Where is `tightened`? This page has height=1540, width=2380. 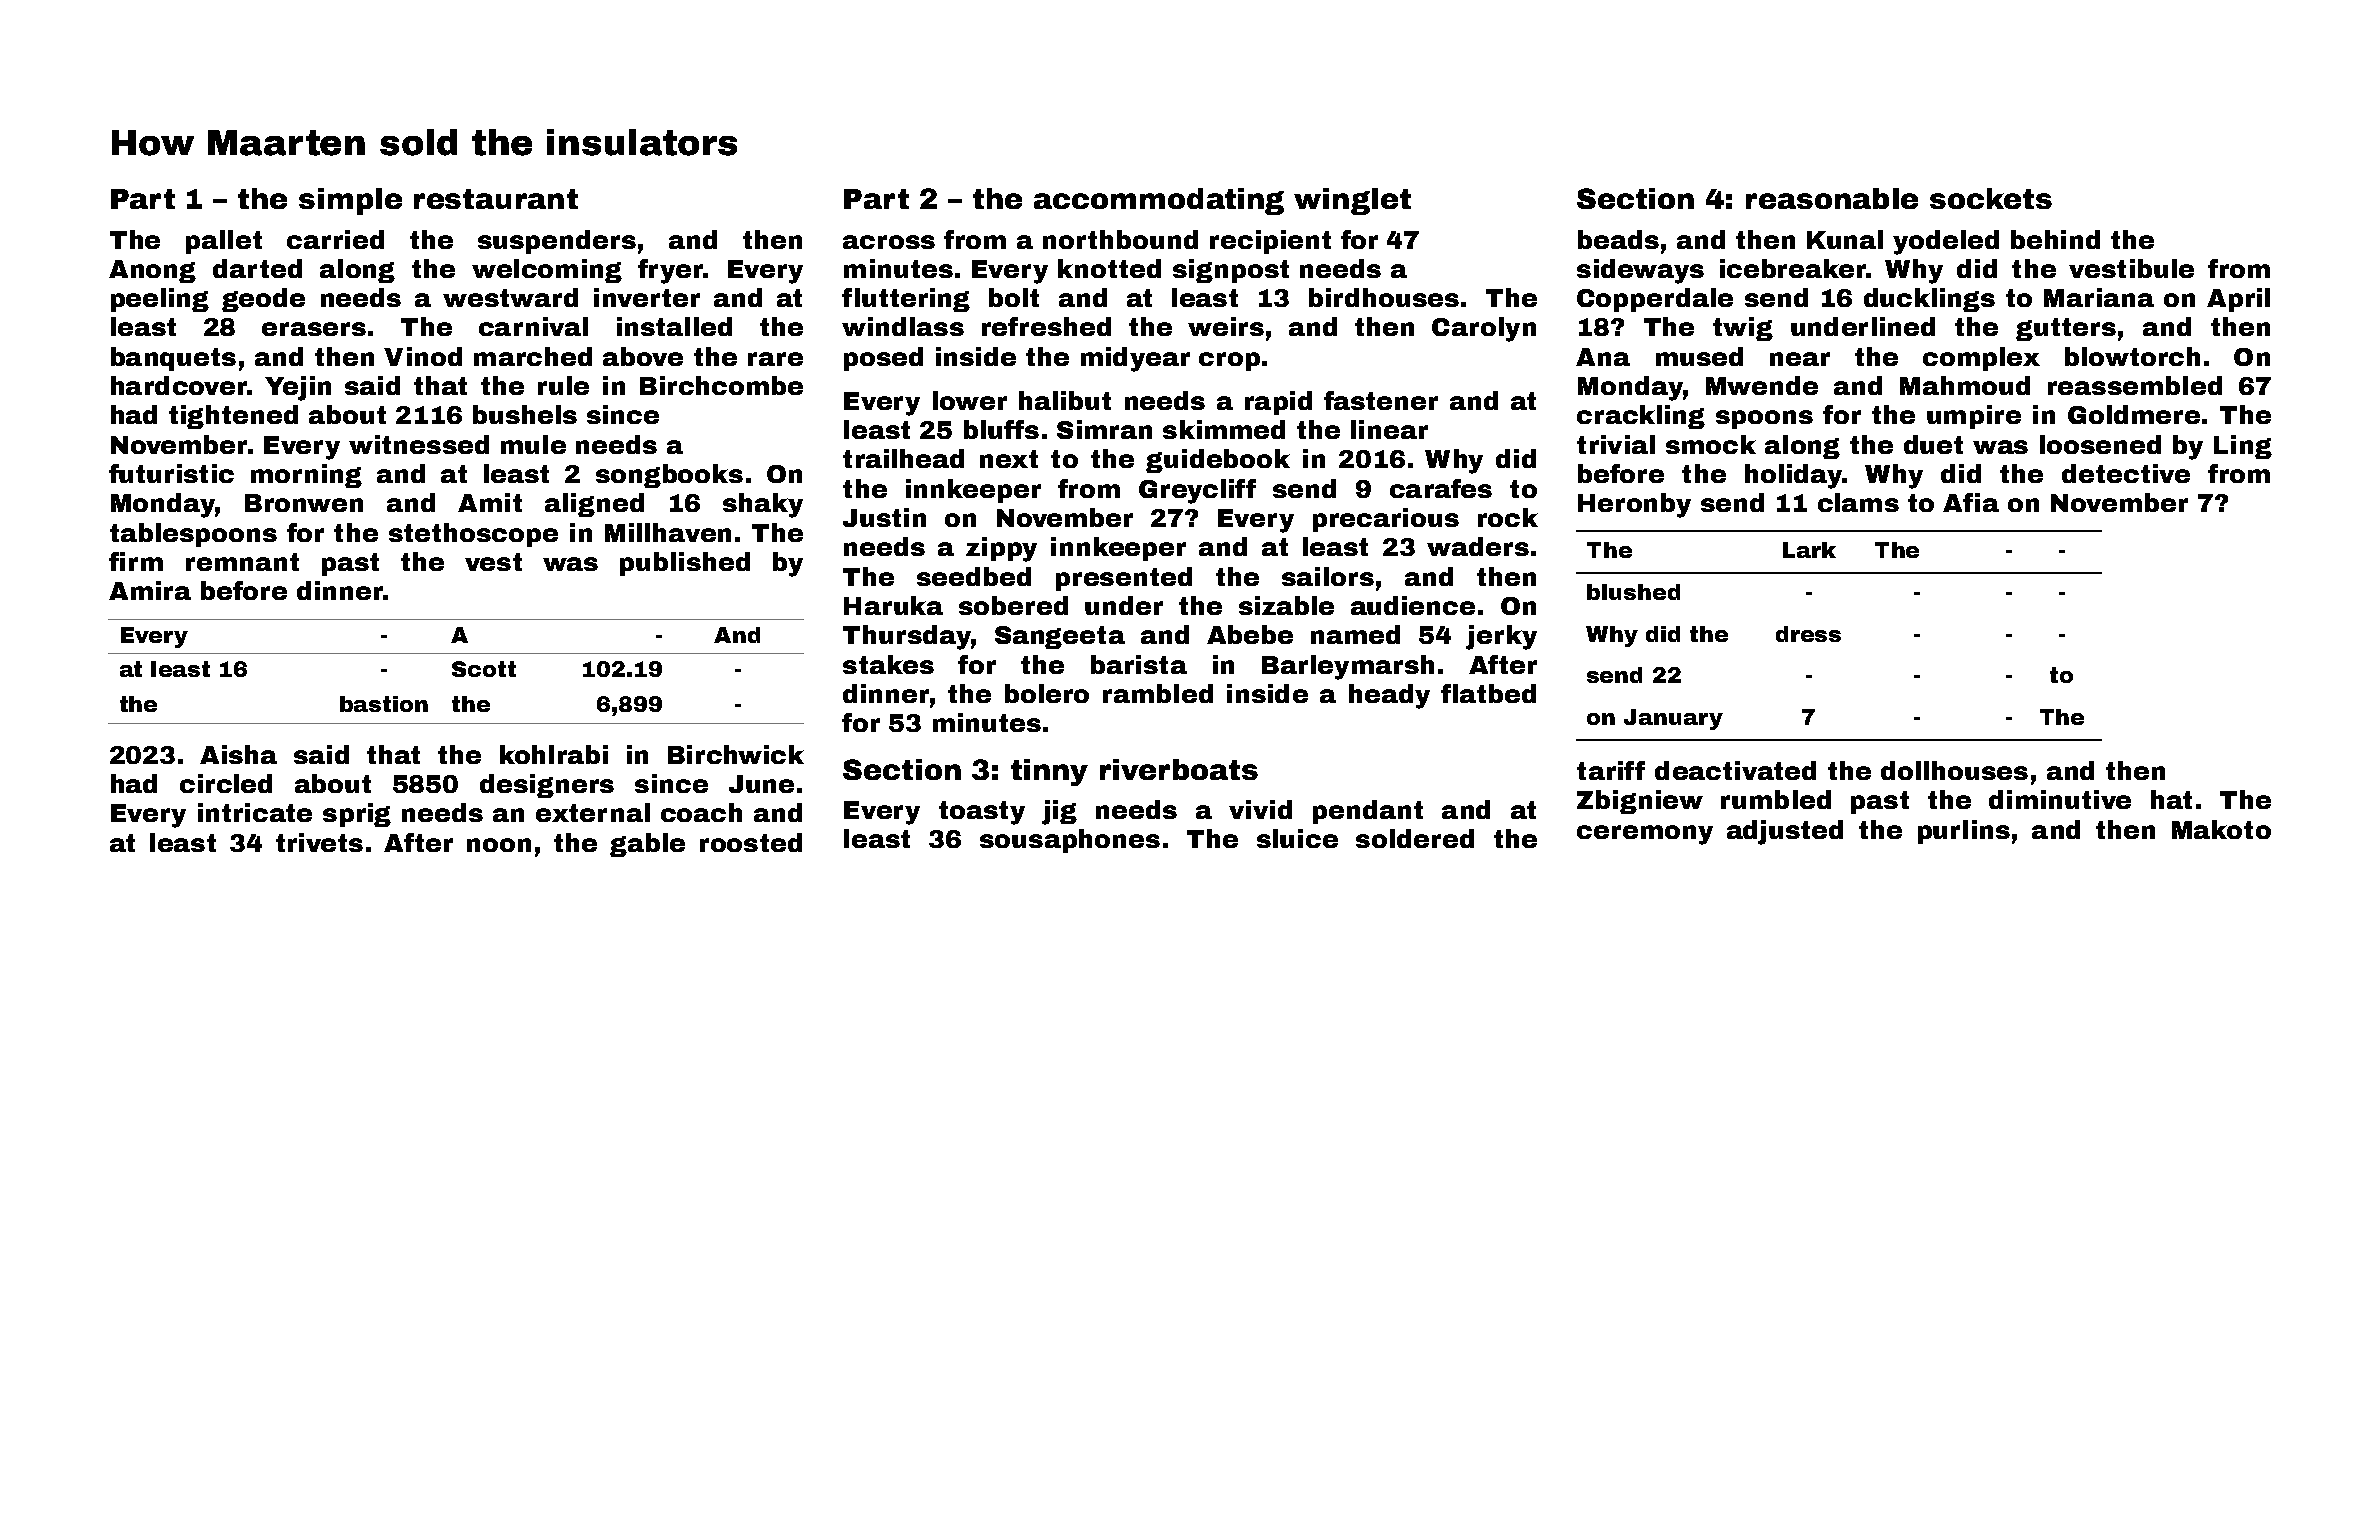 tightened is located at coordinates (233, 417).
